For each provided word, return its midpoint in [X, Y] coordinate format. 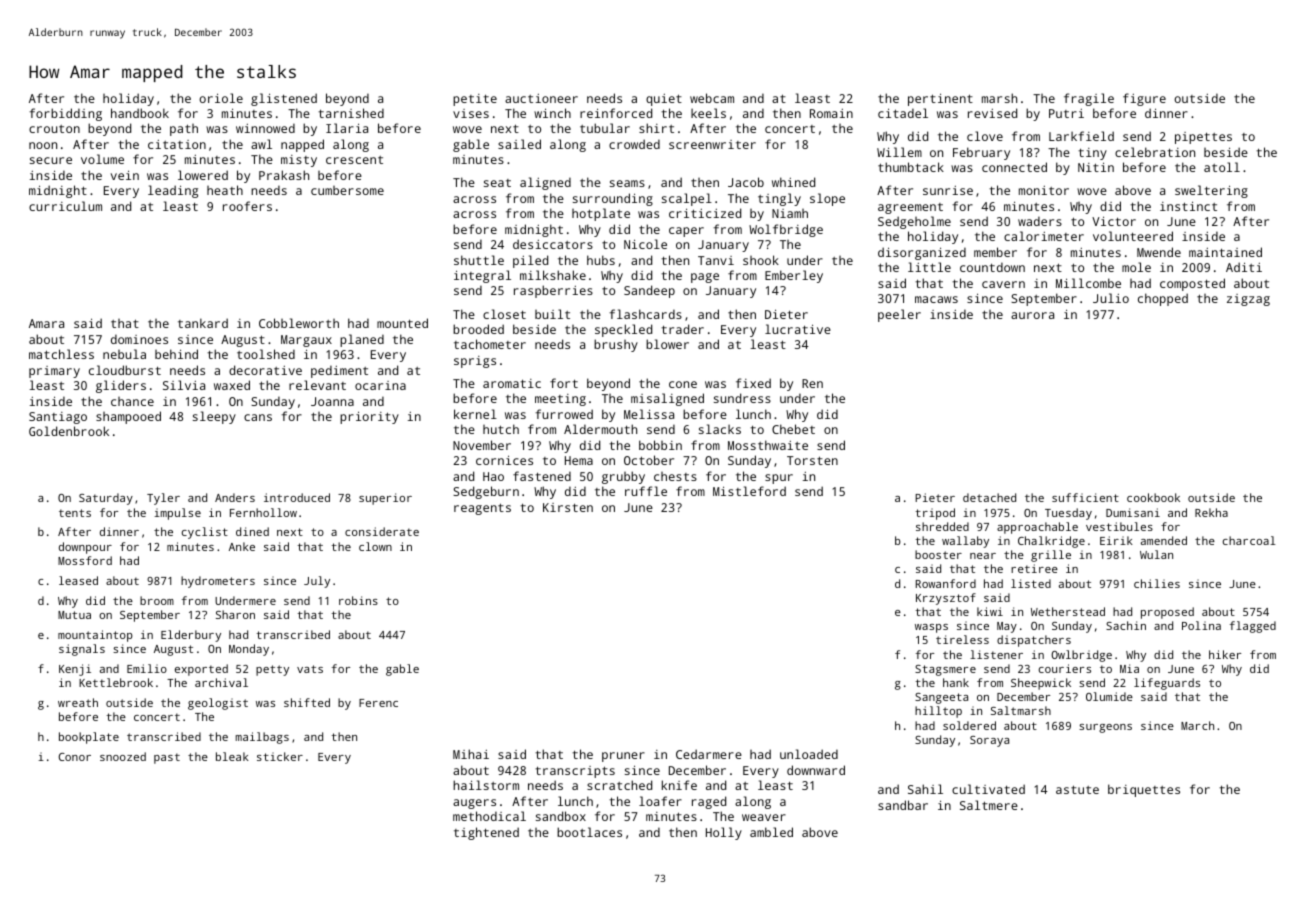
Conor [75, 757]
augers [474, 804]
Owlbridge [1081, 656]
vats [310, 669]
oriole [221, 98]
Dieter [786, 314]
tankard [203, 323]
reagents [482, 509]
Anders [235, 497]
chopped [1163, 299]
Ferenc [378, 703]
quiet [664, 100]
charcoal [1249, 540]
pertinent [940, 100]
